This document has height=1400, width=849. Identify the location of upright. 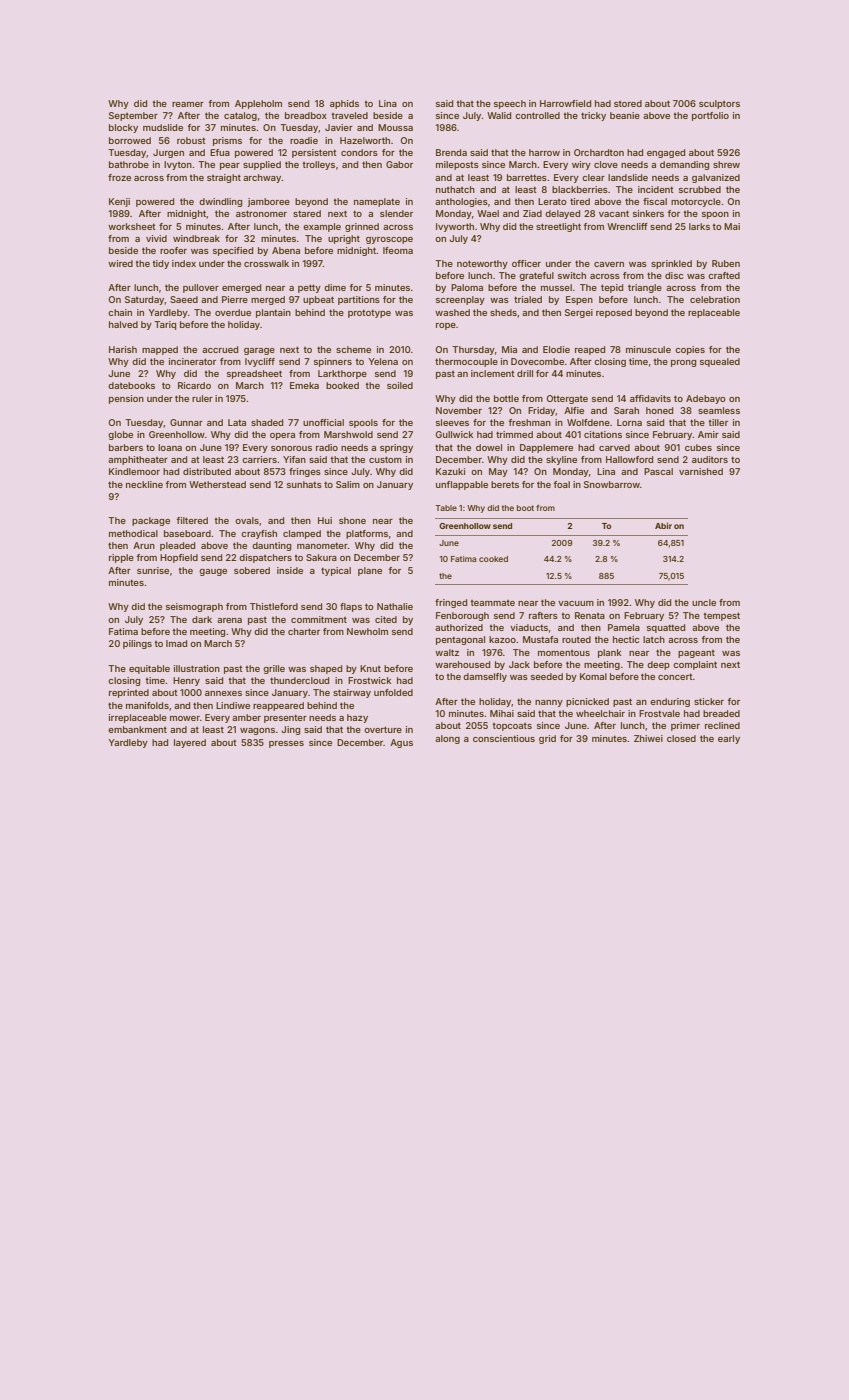
(344, 239).
